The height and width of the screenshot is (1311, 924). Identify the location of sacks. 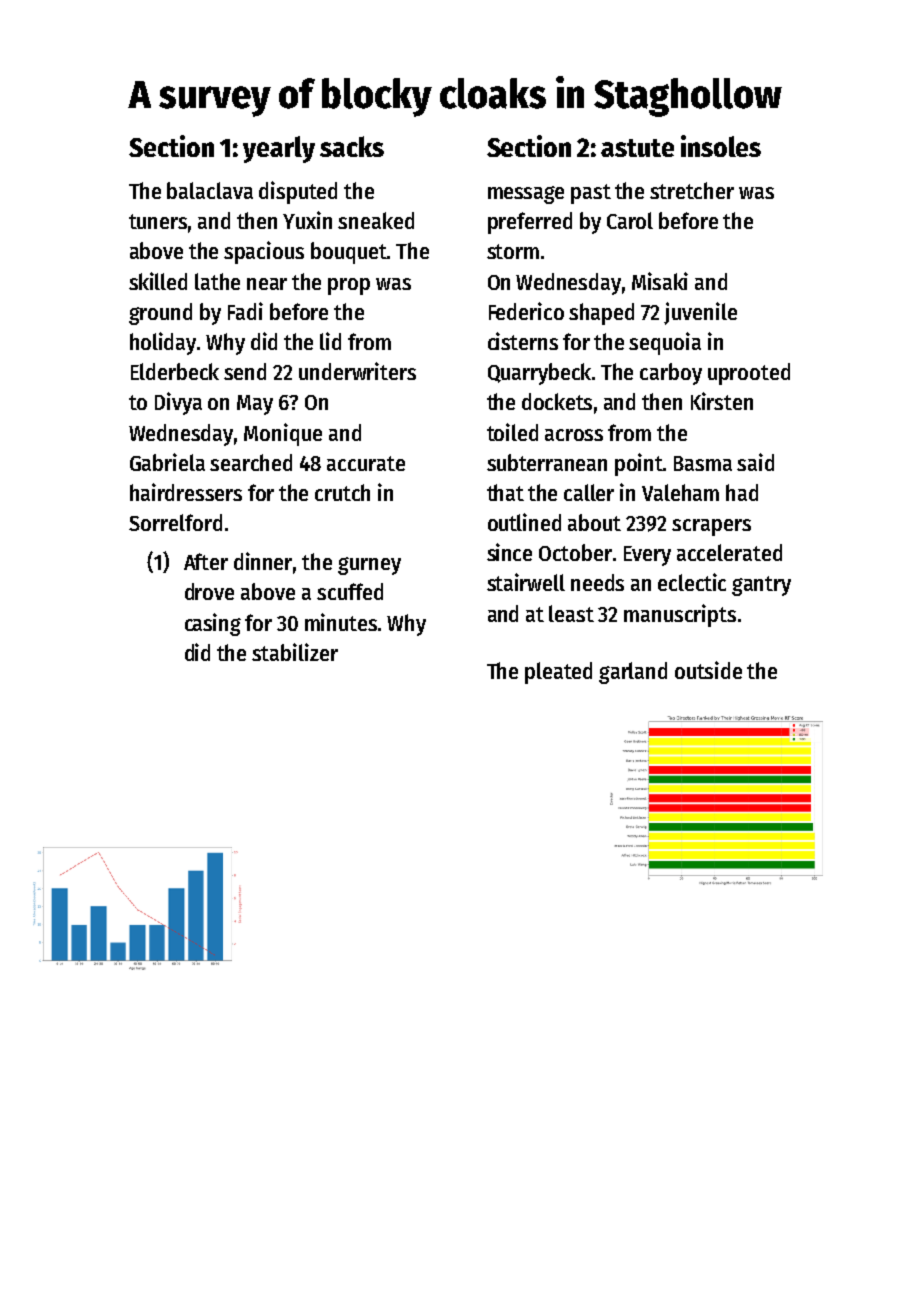
(352, 146).
